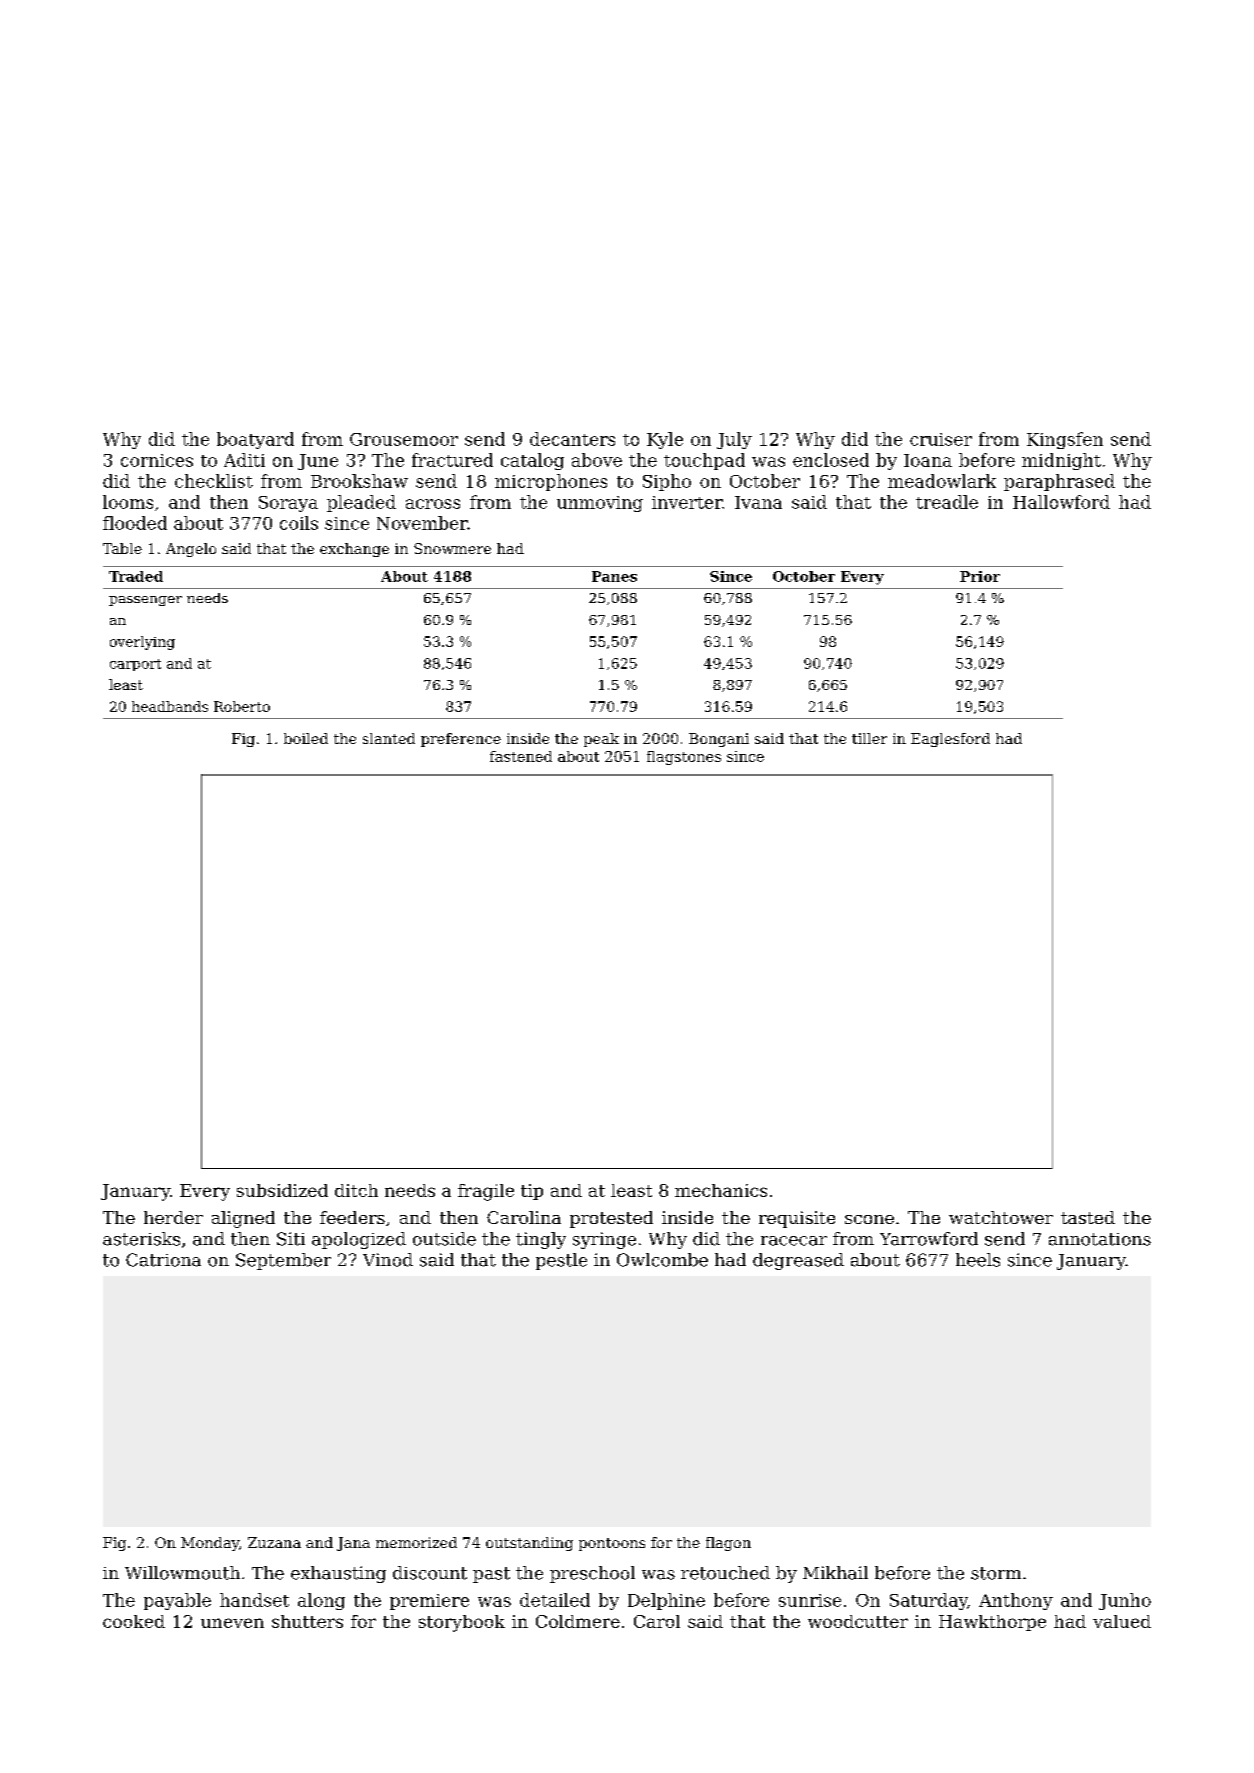 The height and width of the screenshot is (1773, 1254). What do you see at coordinates (210, 1544) in the screenshot?
I see `Monday` at bounding box center [210, 1544].
